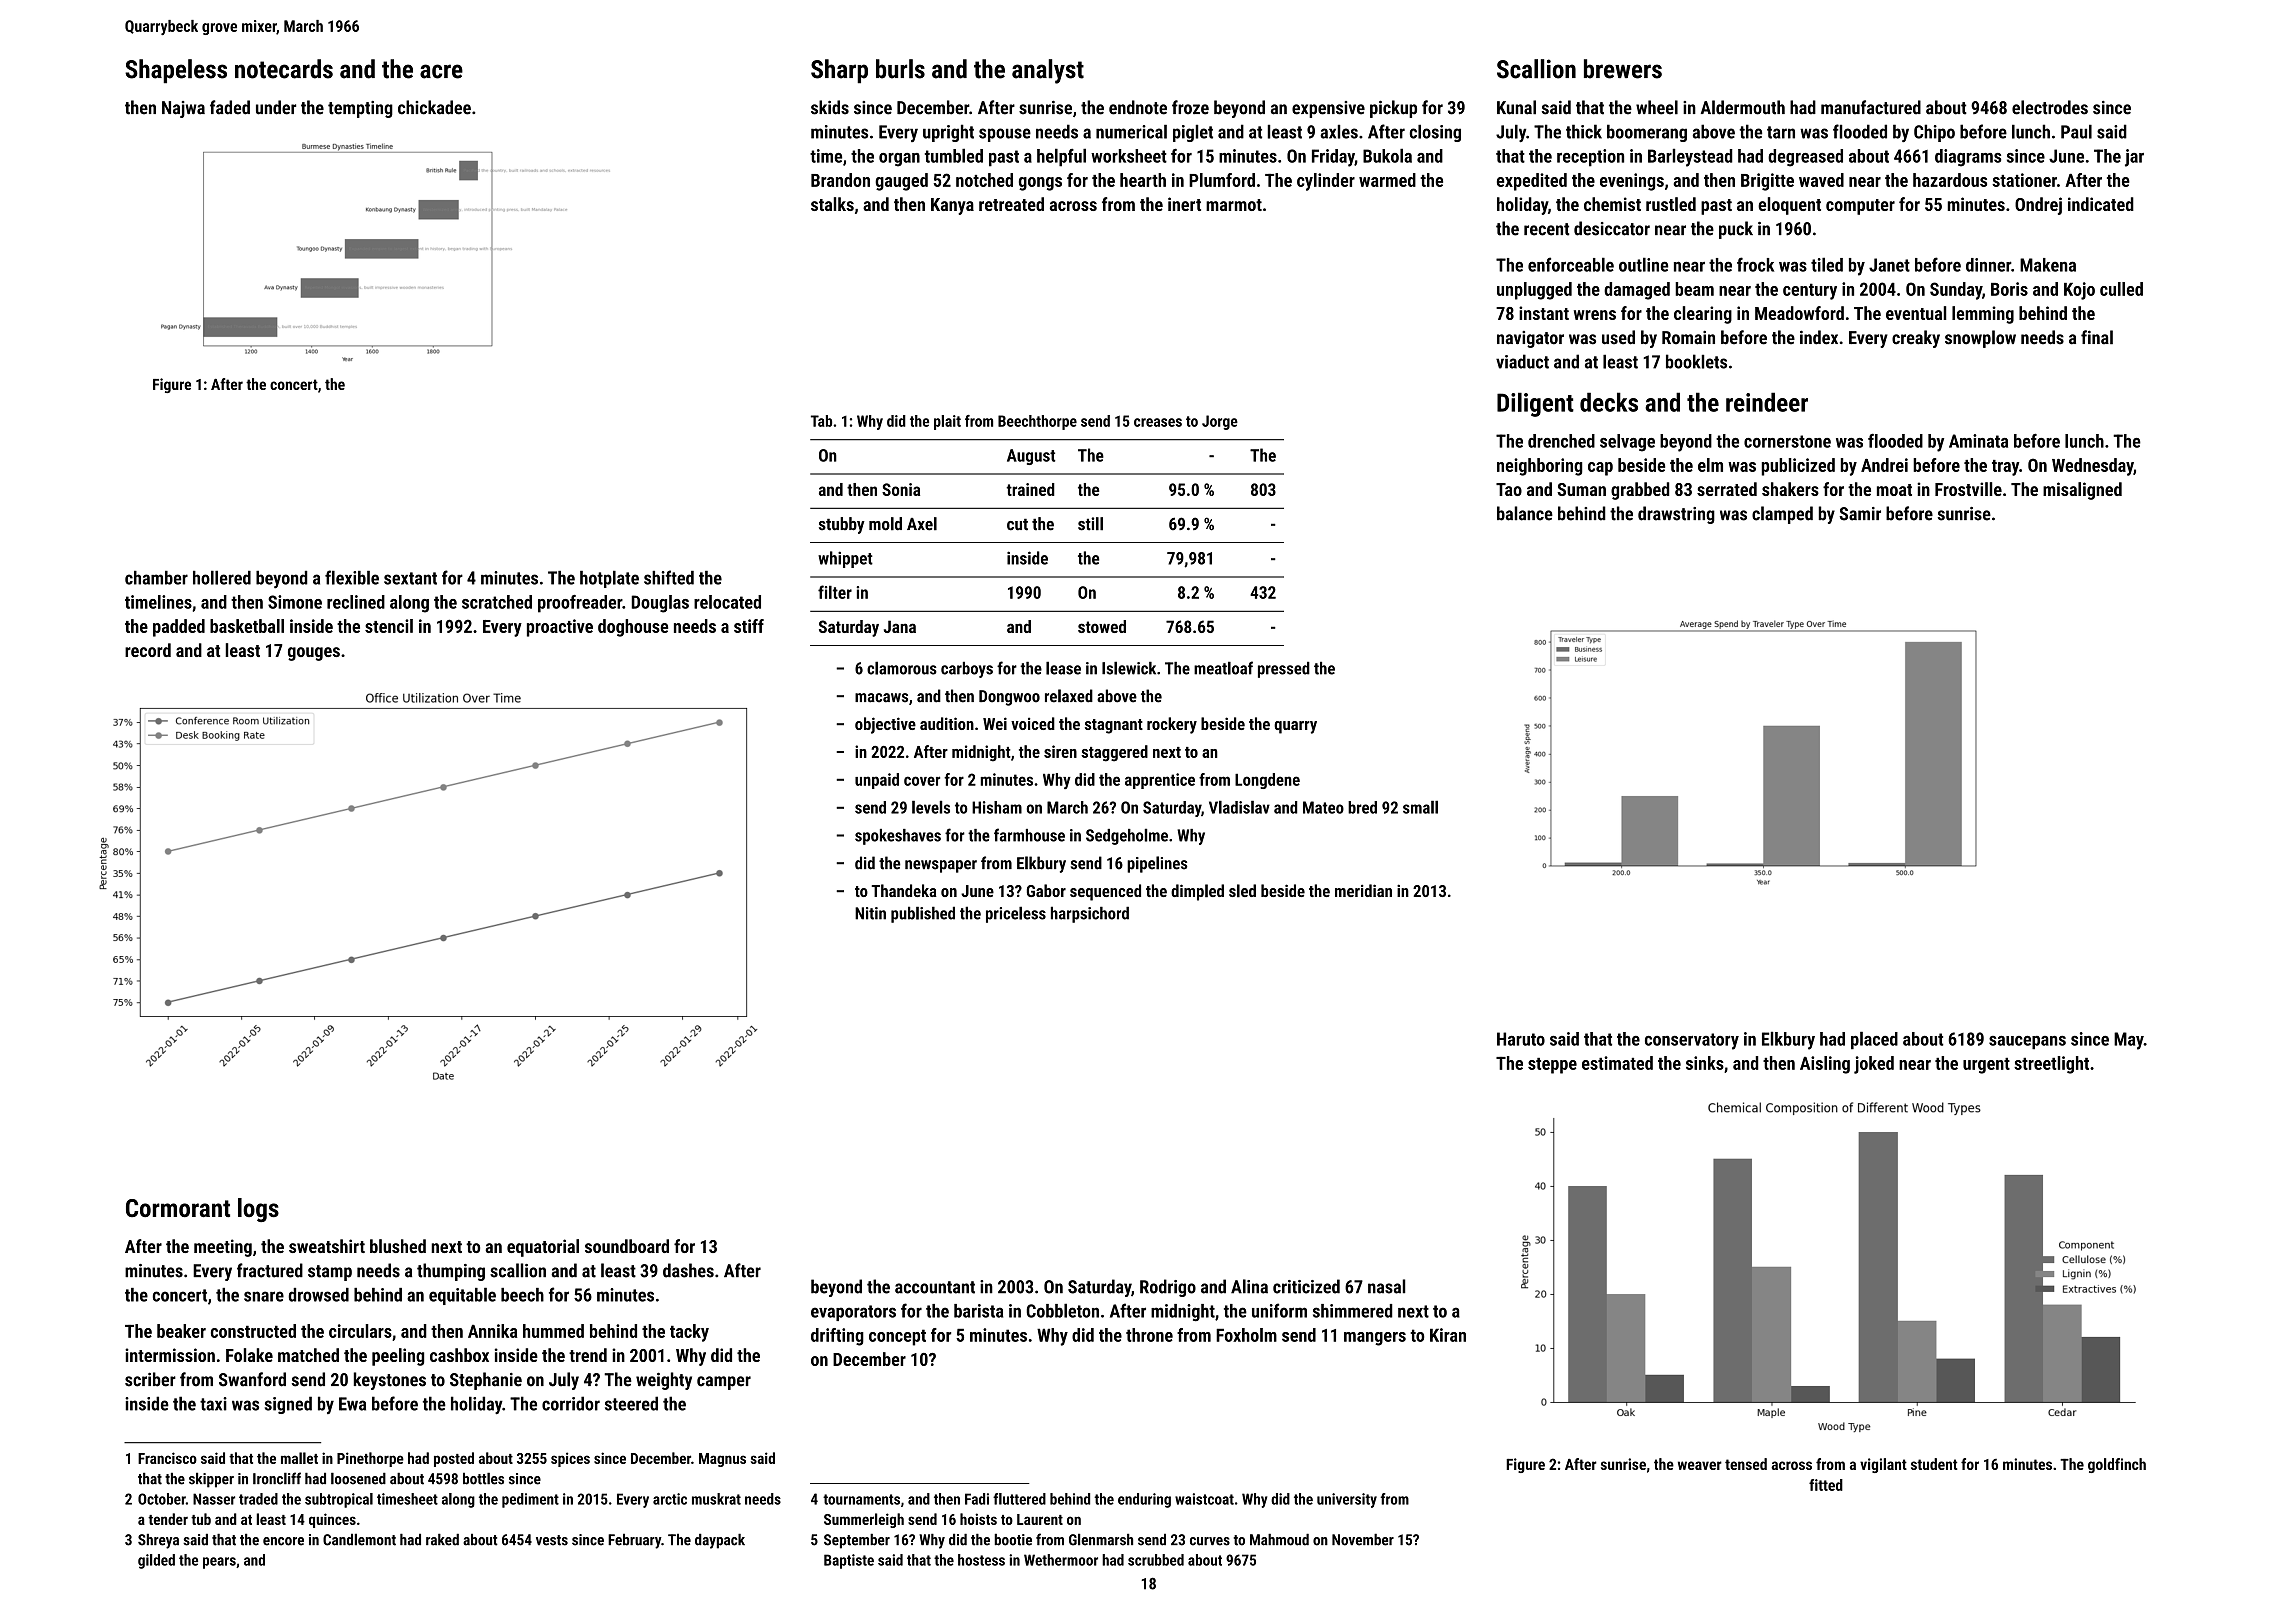 The image size is (2281, 1613). What do you see at coordinates (897, 1337) in the image?
I see `concept` at bounding box center [897, 1337].
